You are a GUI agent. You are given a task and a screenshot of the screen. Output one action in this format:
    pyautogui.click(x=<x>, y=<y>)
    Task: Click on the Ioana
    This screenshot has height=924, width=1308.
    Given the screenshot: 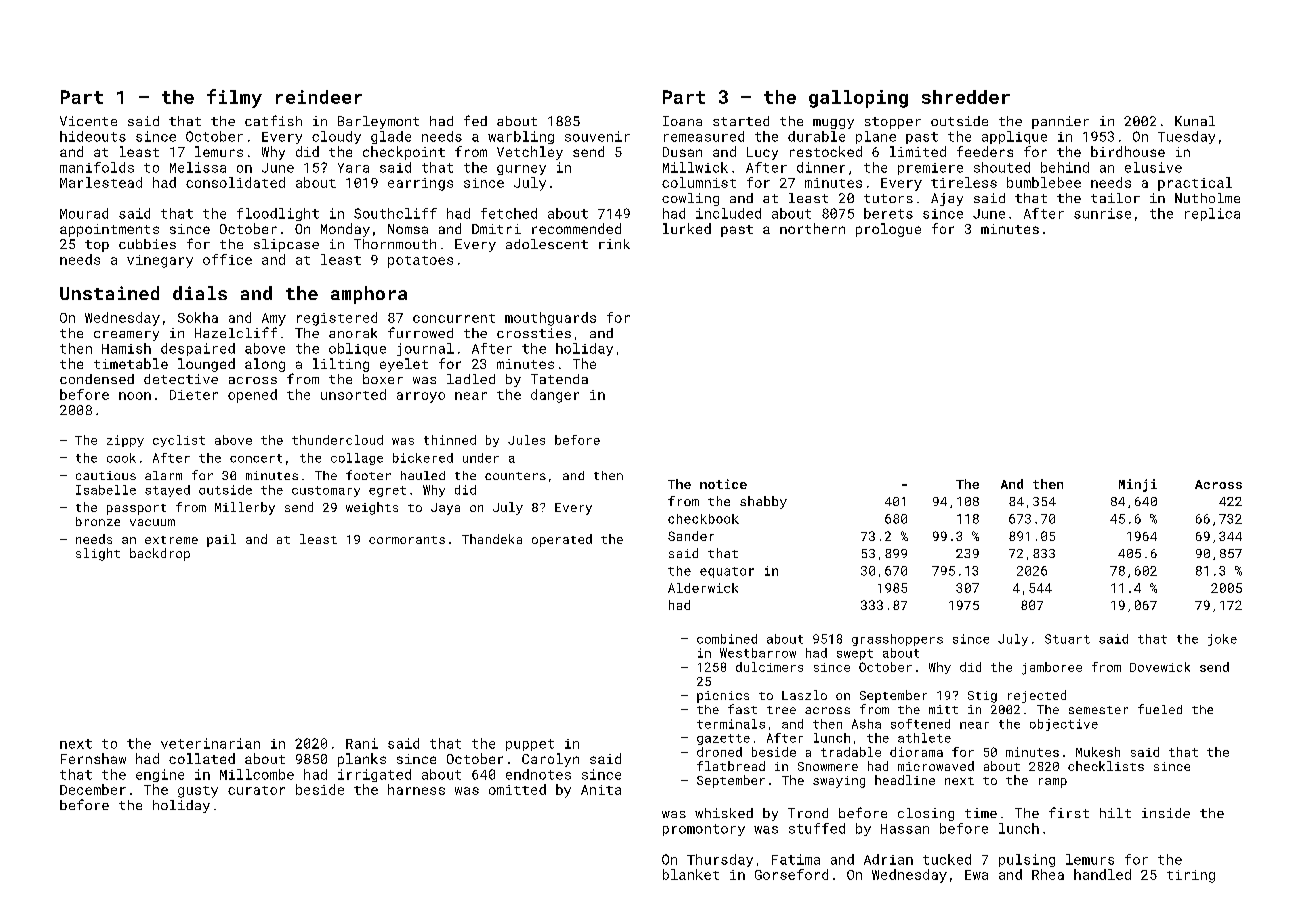 What is the action you would take?
    pyautogui.click(x=682, y=121)
